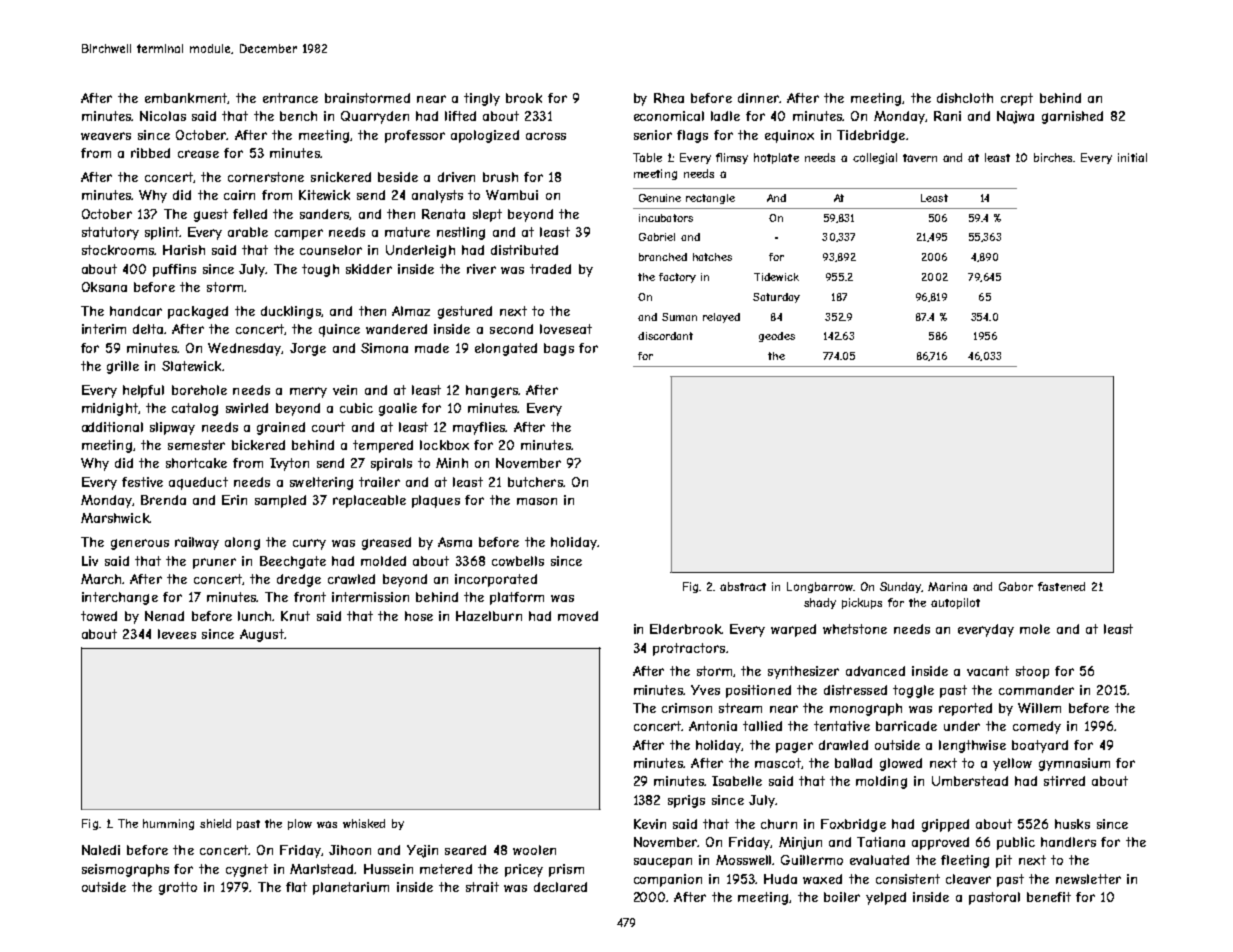 Image resolution: width=1233 pixels, height=952 pixels. Describe the element at coordinates (99, 616) in the page. I see `towed` at that location.
